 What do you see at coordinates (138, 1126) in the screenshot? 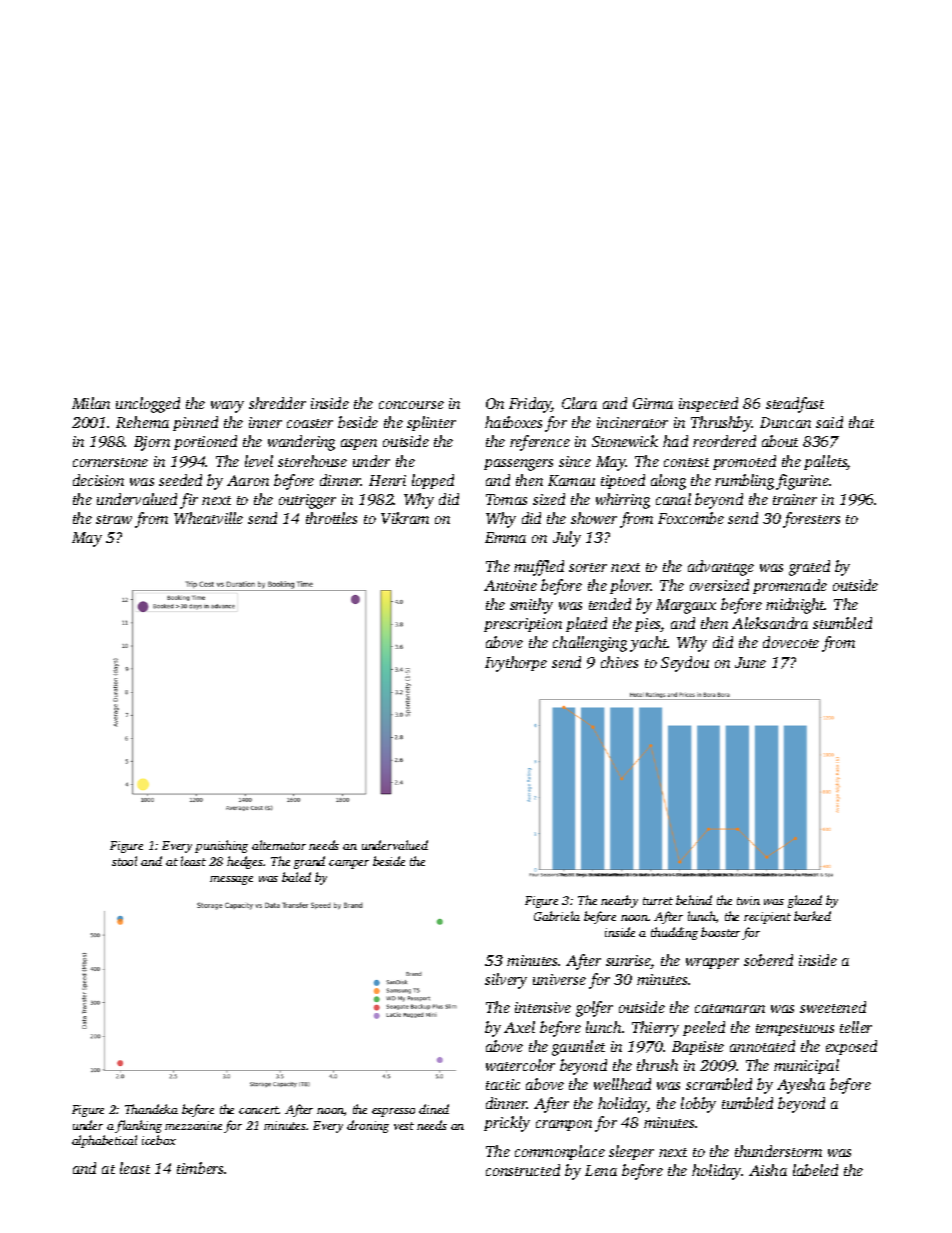
I see `flanking` at bounding box center [138, 1126].
